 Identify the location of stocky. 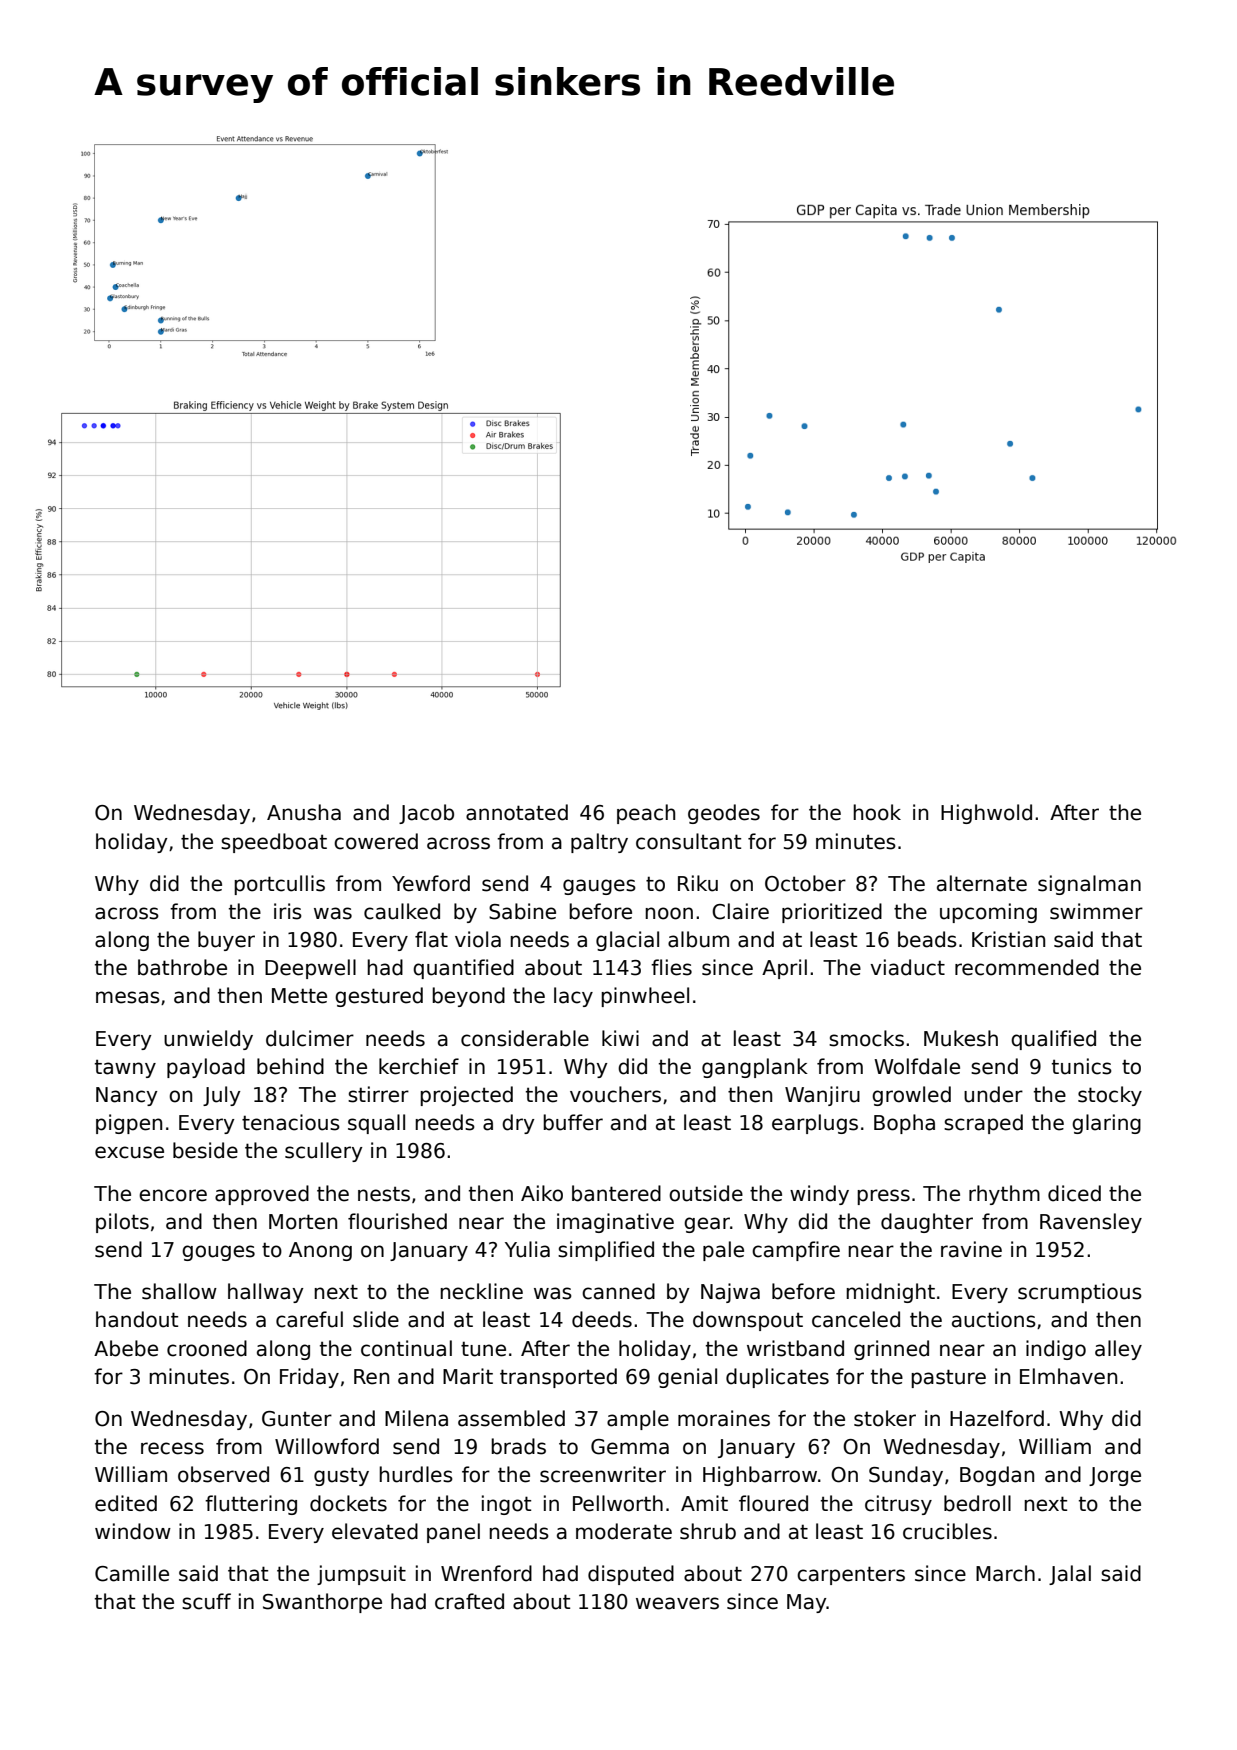
(1110, 1096).
